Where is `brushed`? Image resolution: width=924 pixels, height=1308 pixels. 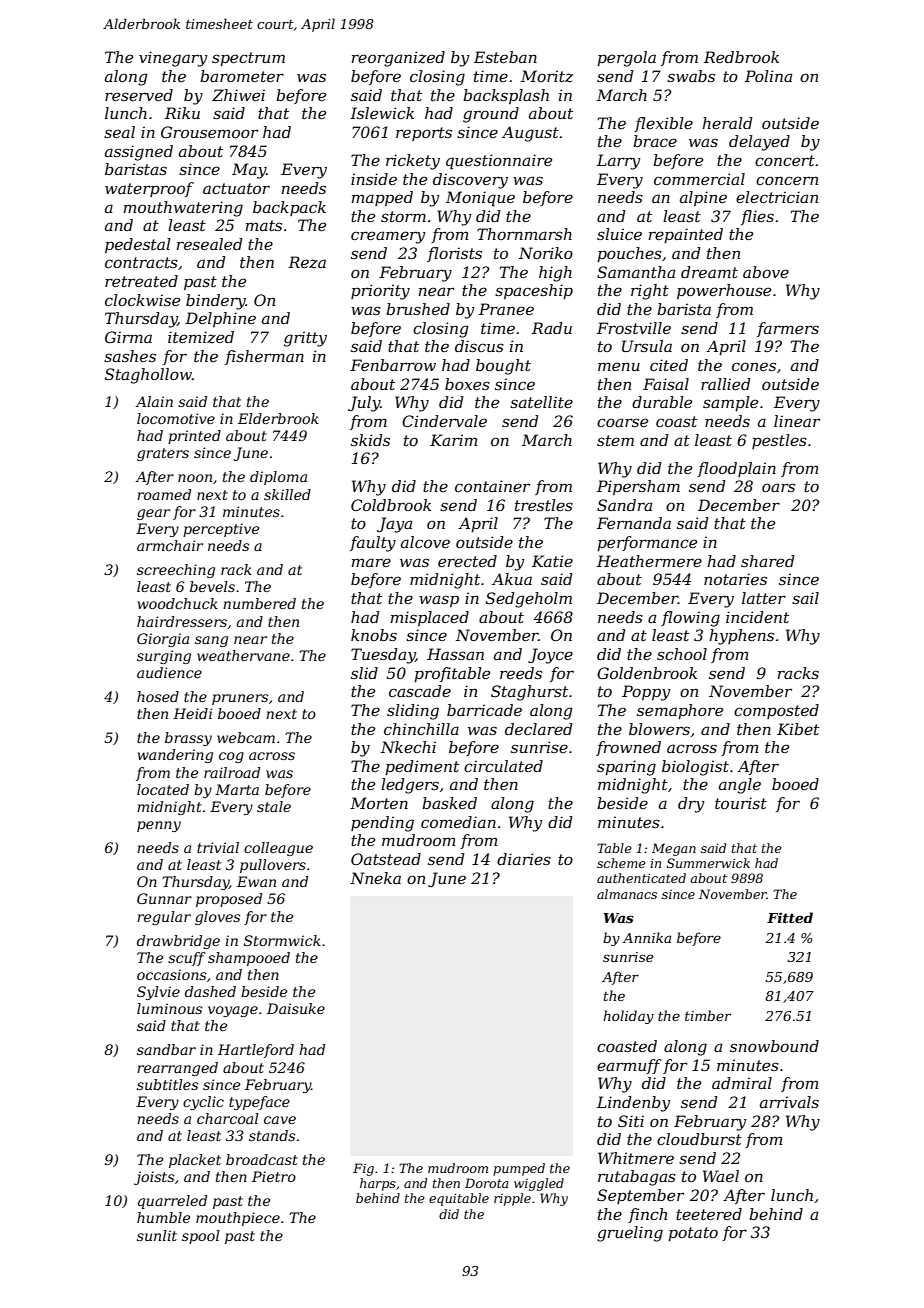 brushed is located at coordinates (418, 309).
